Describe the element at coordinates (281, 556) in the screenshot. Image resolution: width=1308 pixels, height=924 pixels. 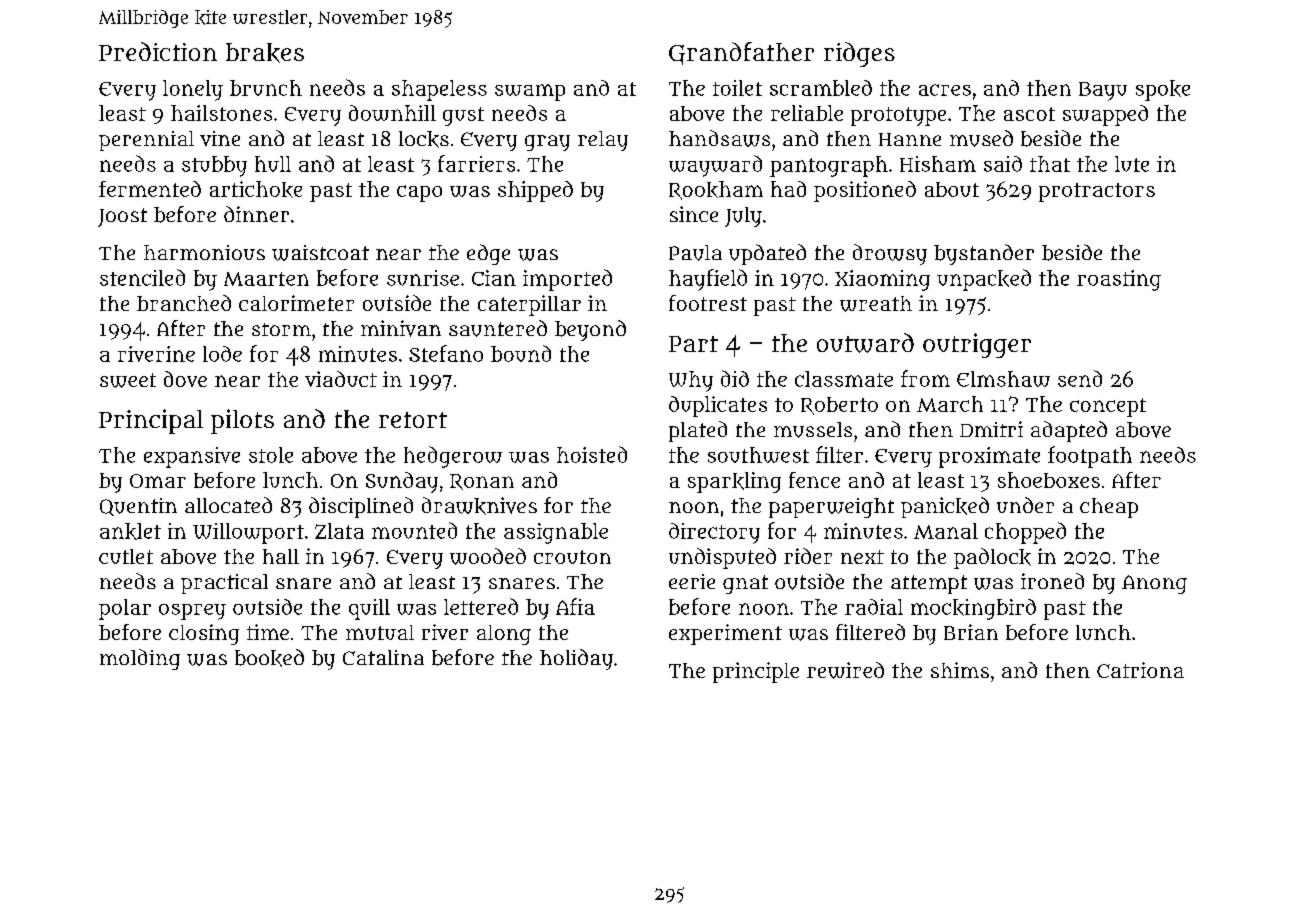
I see `hall` at that location.
